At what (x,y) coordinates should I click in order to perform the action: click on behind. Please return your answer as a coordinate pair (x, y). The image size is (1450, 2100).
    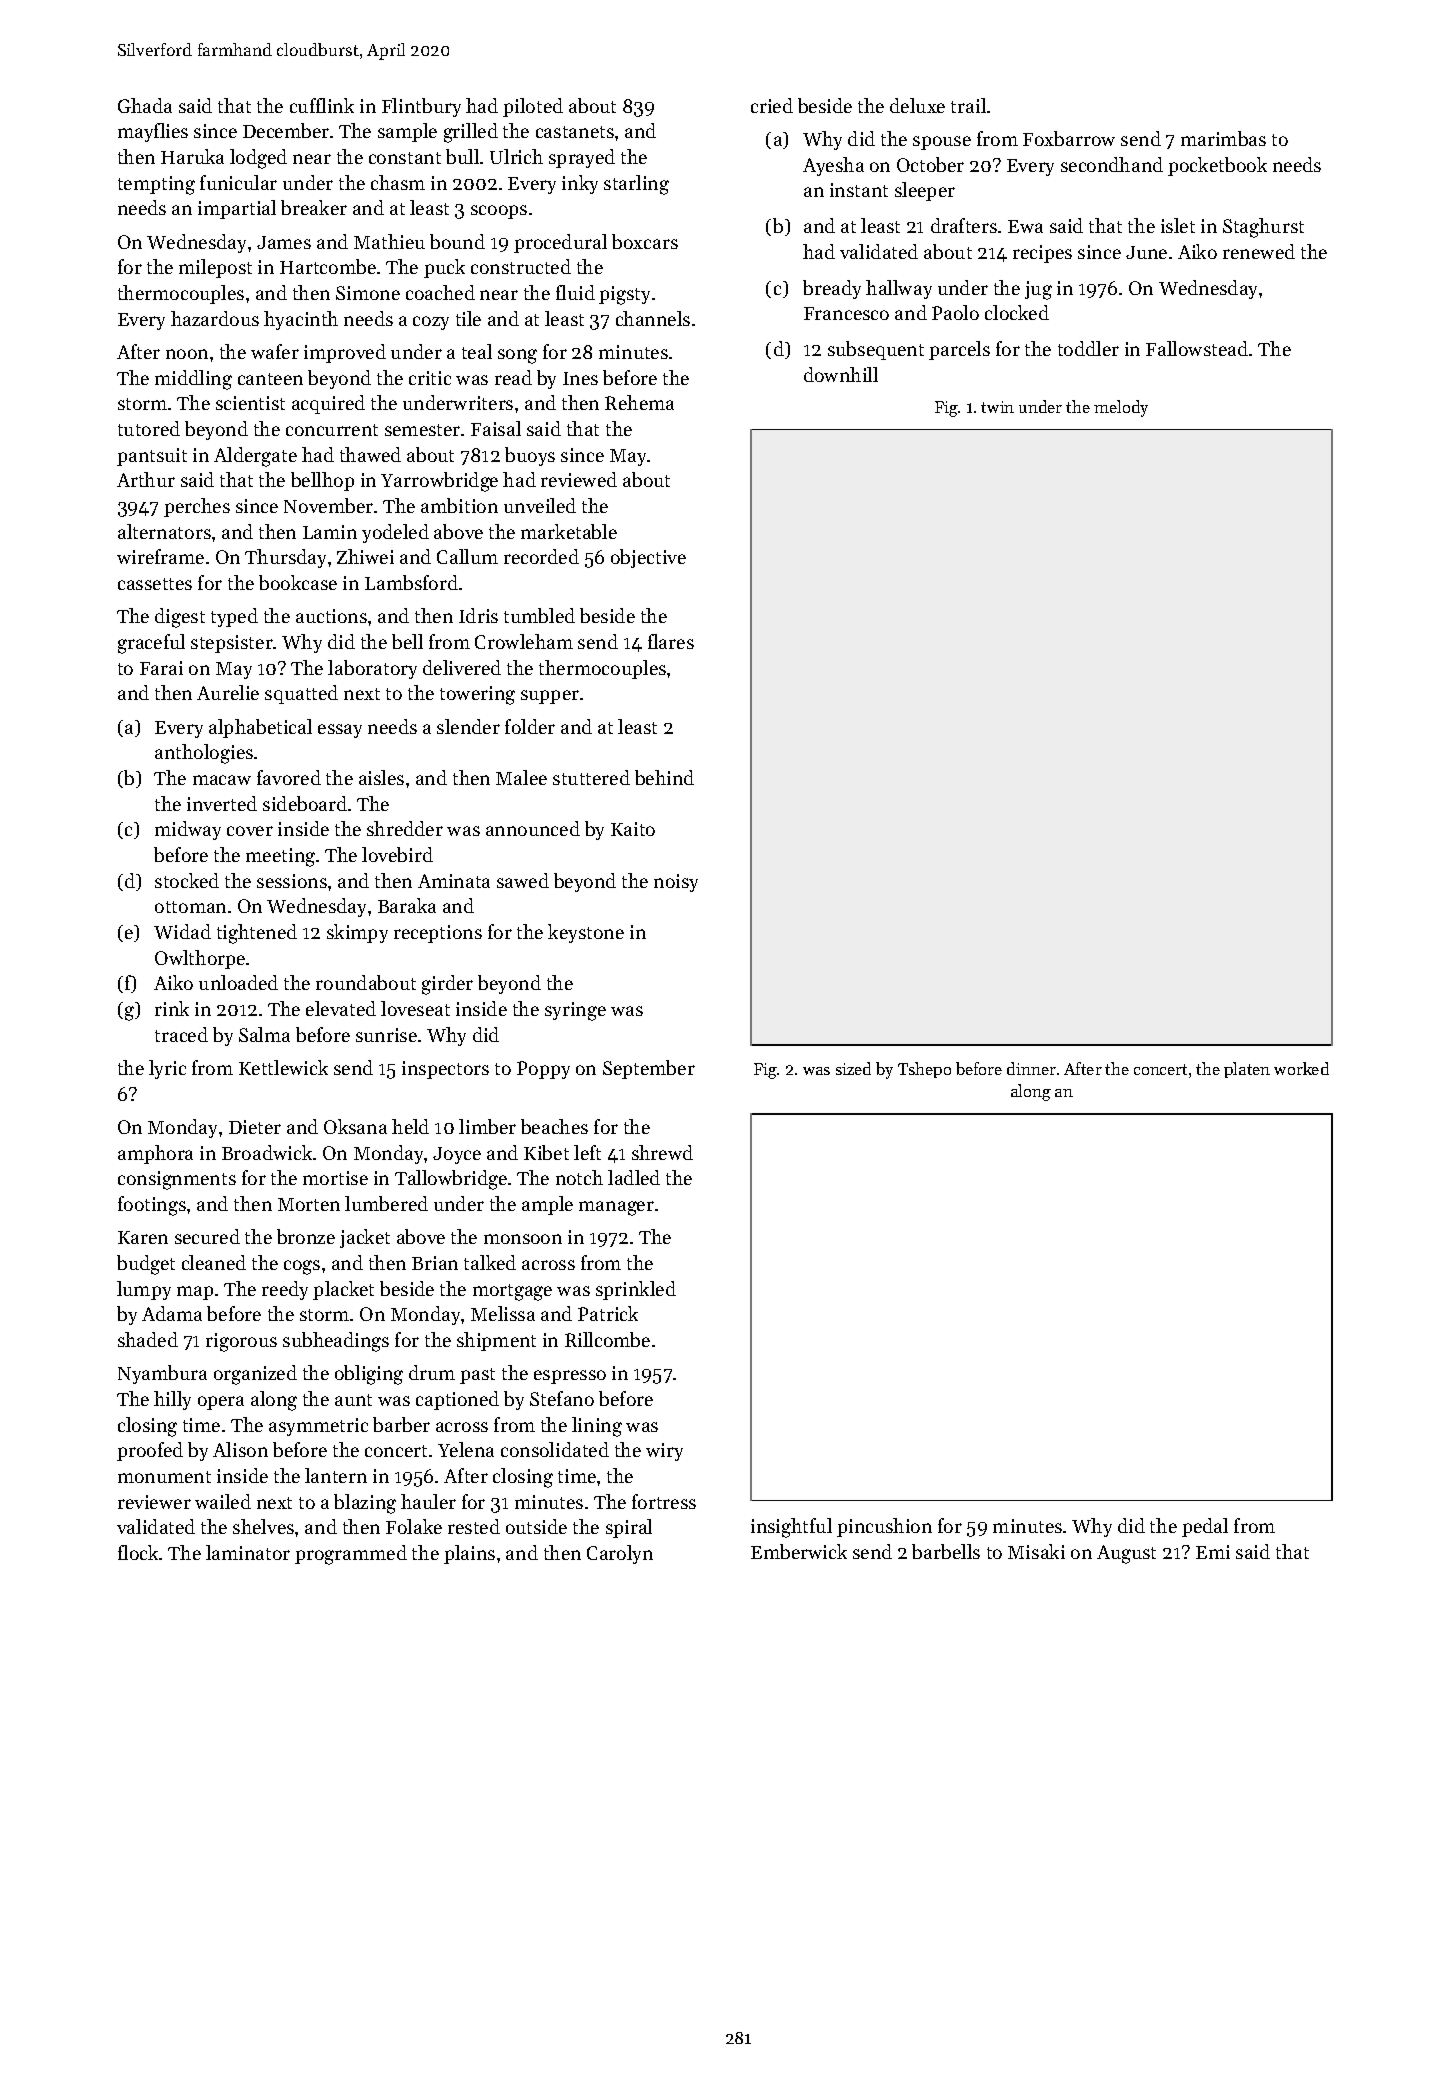
    Looking at the image, I should click on (664, 777).
